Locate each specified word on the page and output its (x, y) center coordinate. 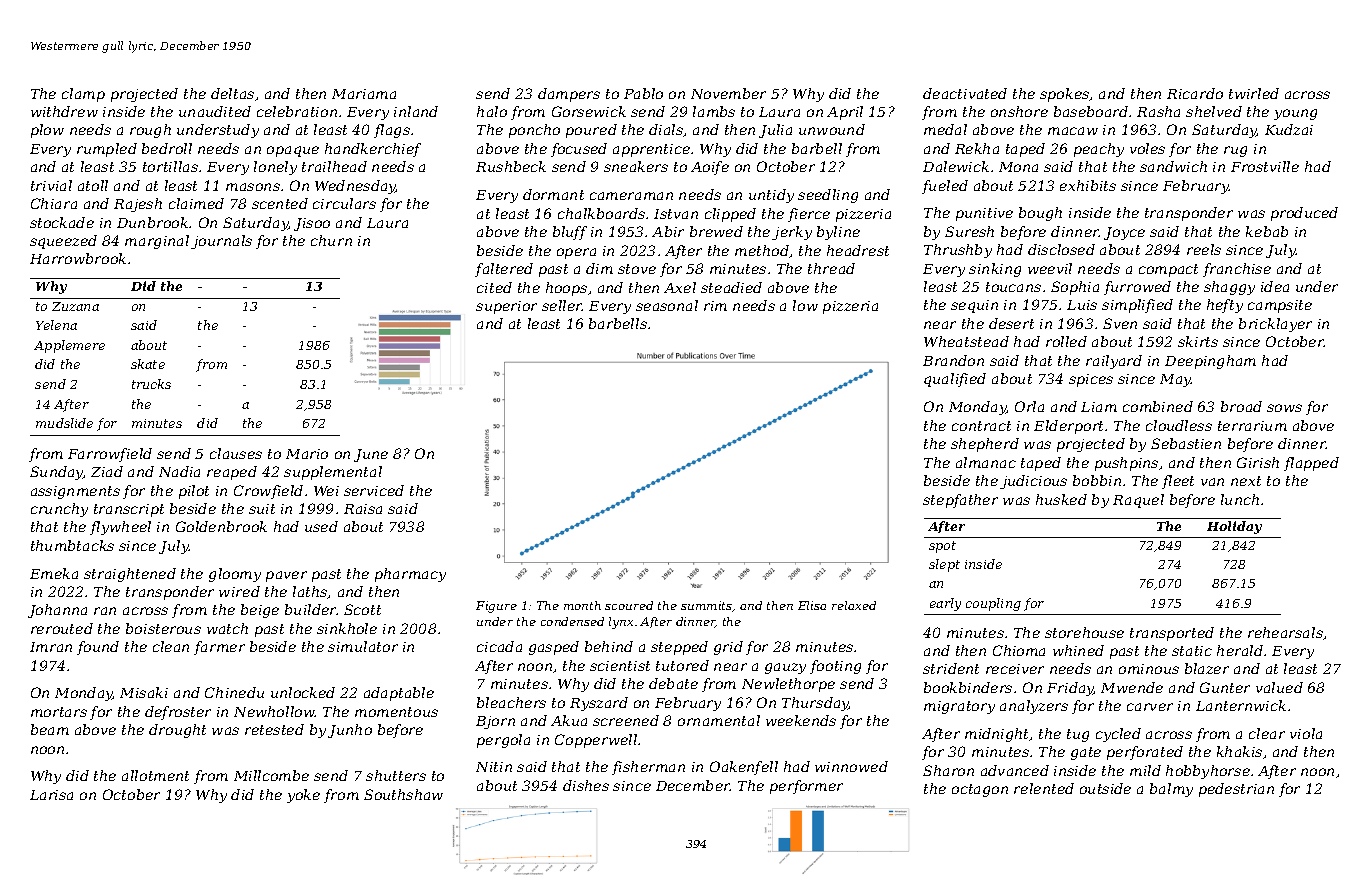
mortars (59, 712)
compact (1168, 270)
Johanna (57, 611)
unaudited (215, 111)
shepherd (985, 445)
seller (562, 305)
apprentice (651, 150)
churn (331, 240)
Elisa (812, 605)
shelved (1214, 111)
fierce (809, 215)
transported (1172, 634)
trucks (151, 384)
